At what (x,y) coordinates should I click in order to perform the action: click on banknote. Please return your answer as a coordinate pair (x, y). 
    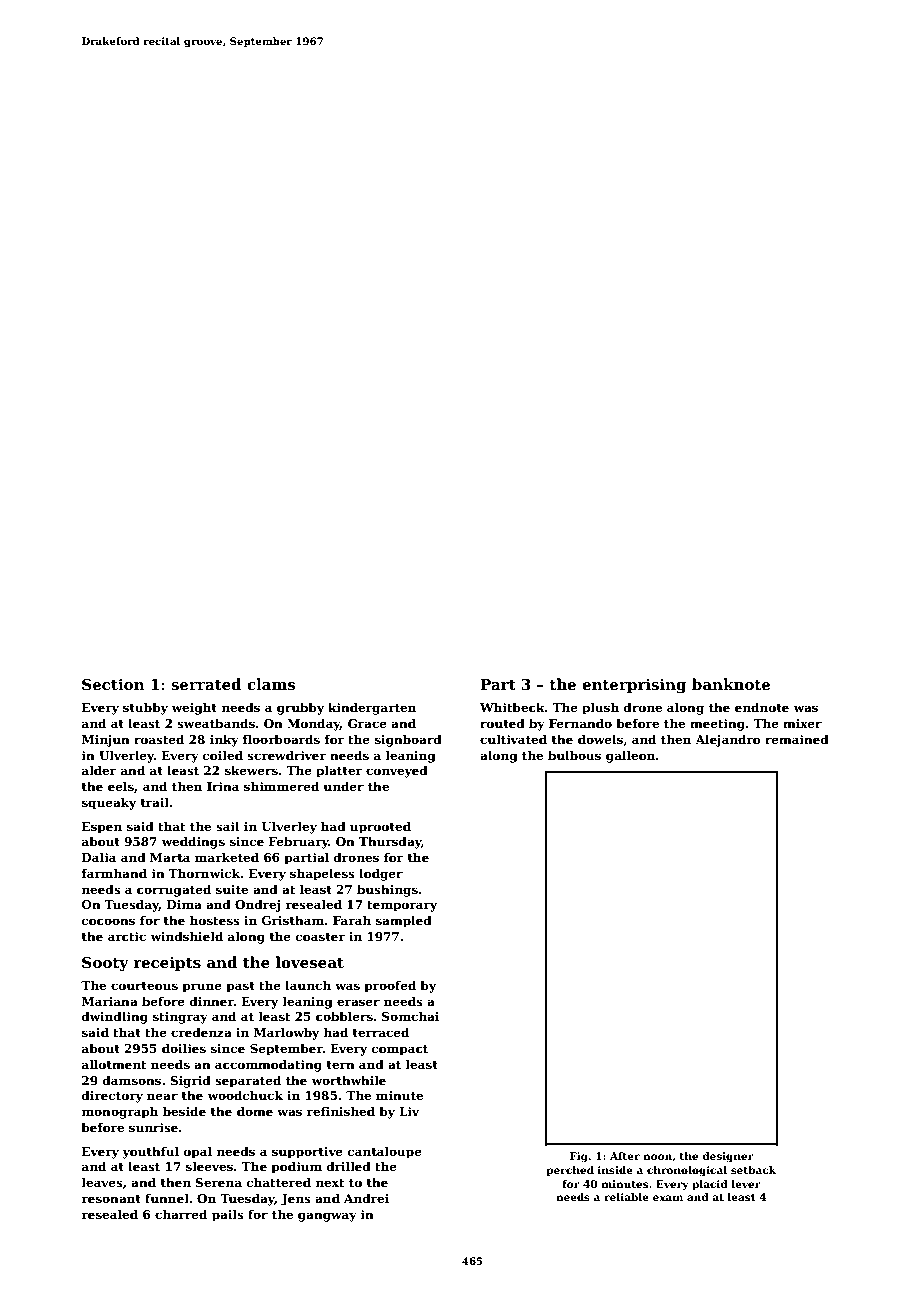
    Looking at the image, I should click on (731, 684).
